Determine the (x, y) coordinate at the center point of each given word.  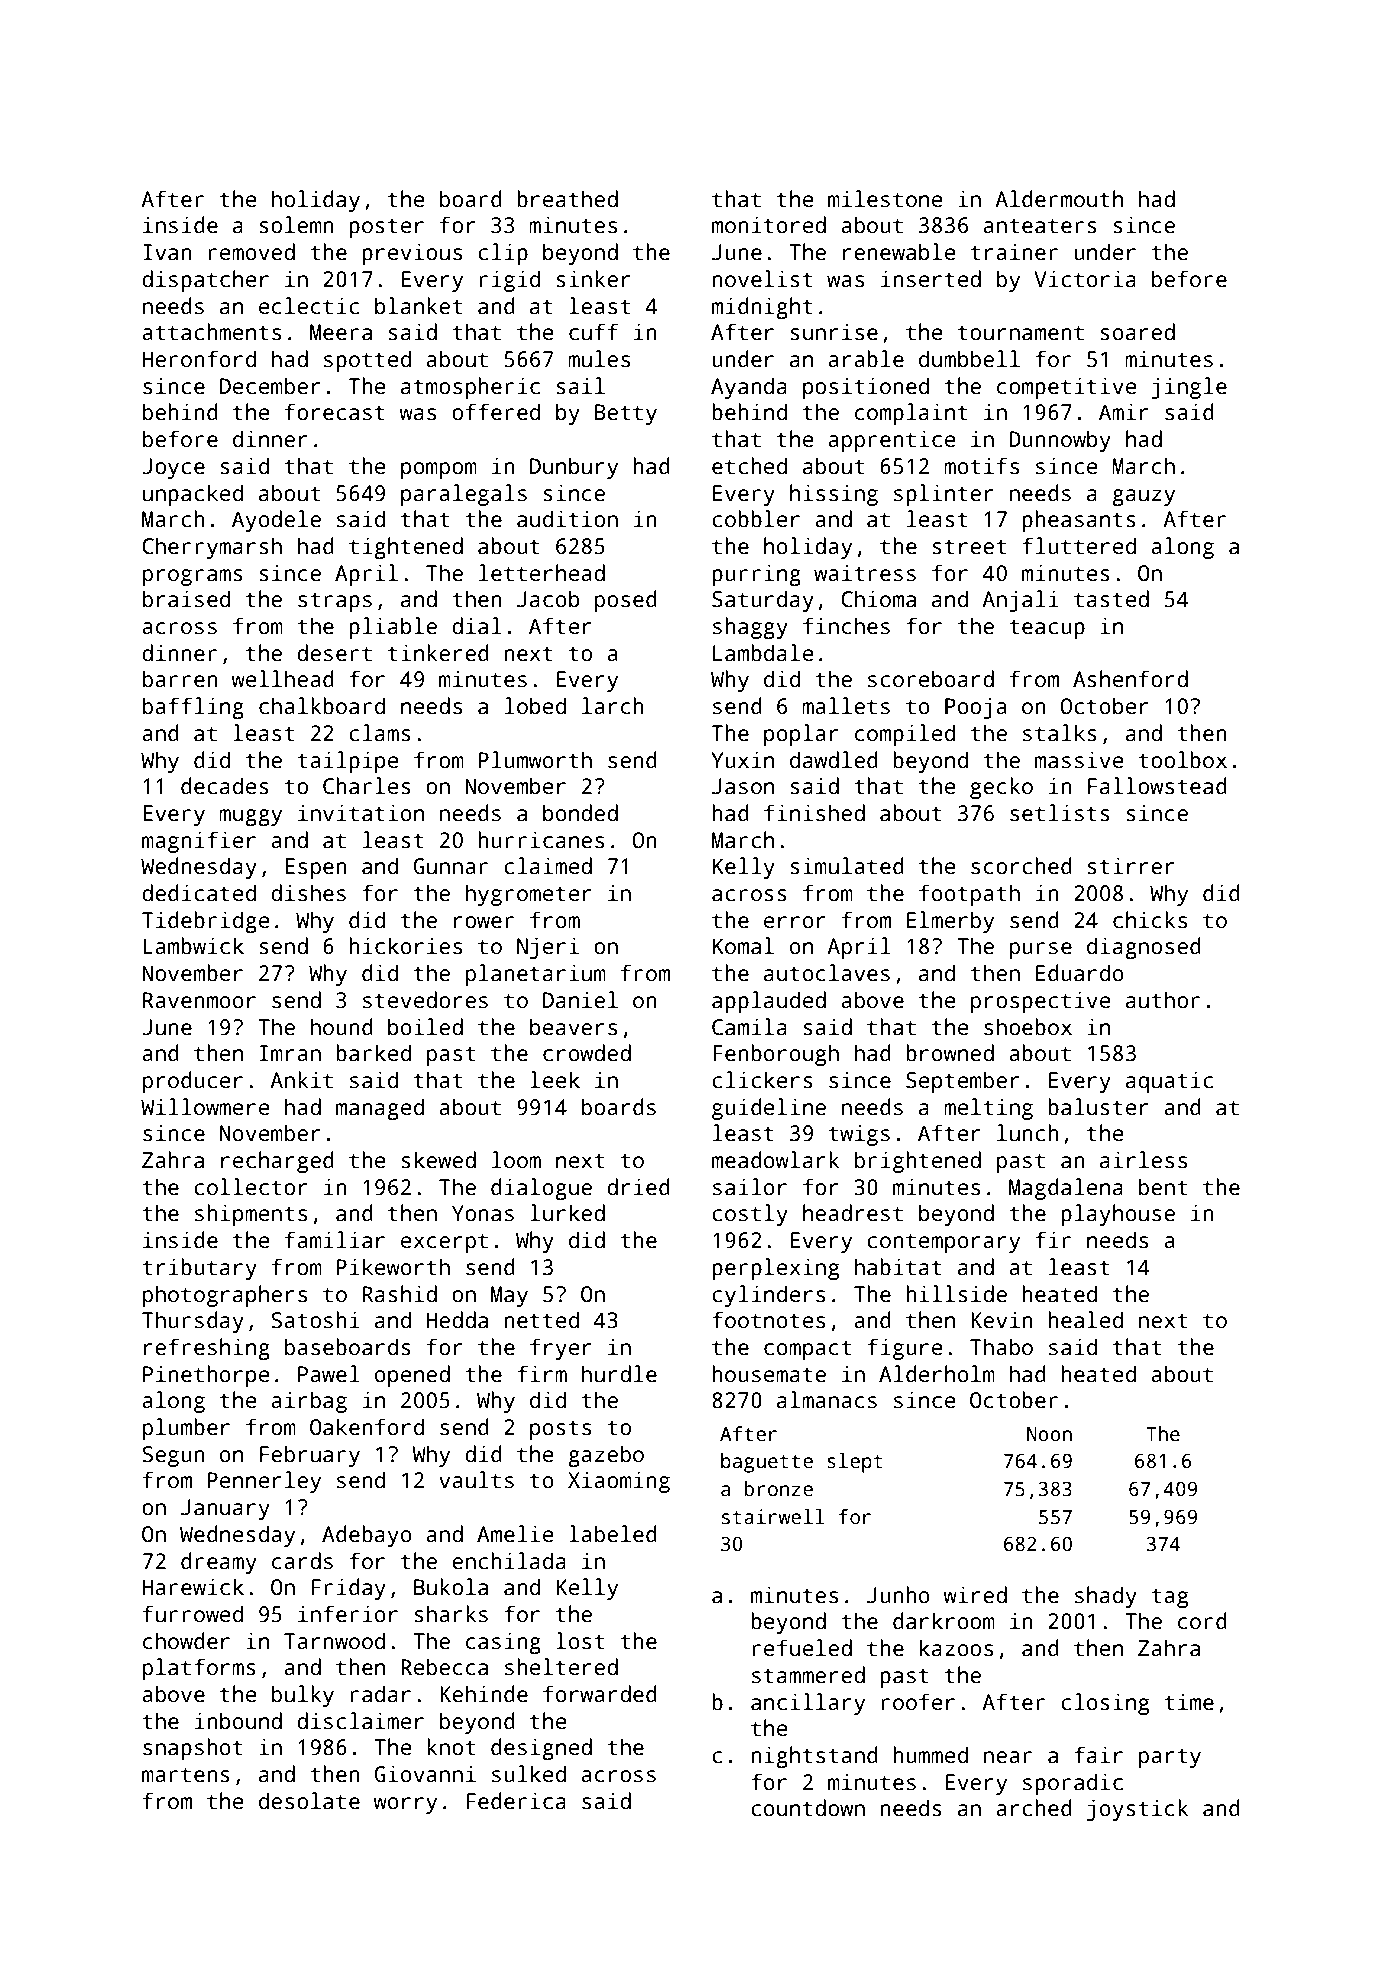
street (969, 547)
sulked (529, 1774)
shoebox (1028, 1027)
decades (225, 786)
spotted (367, 361)
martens (186, 1775)
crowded (587, 1053)
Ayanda (749, 388)
